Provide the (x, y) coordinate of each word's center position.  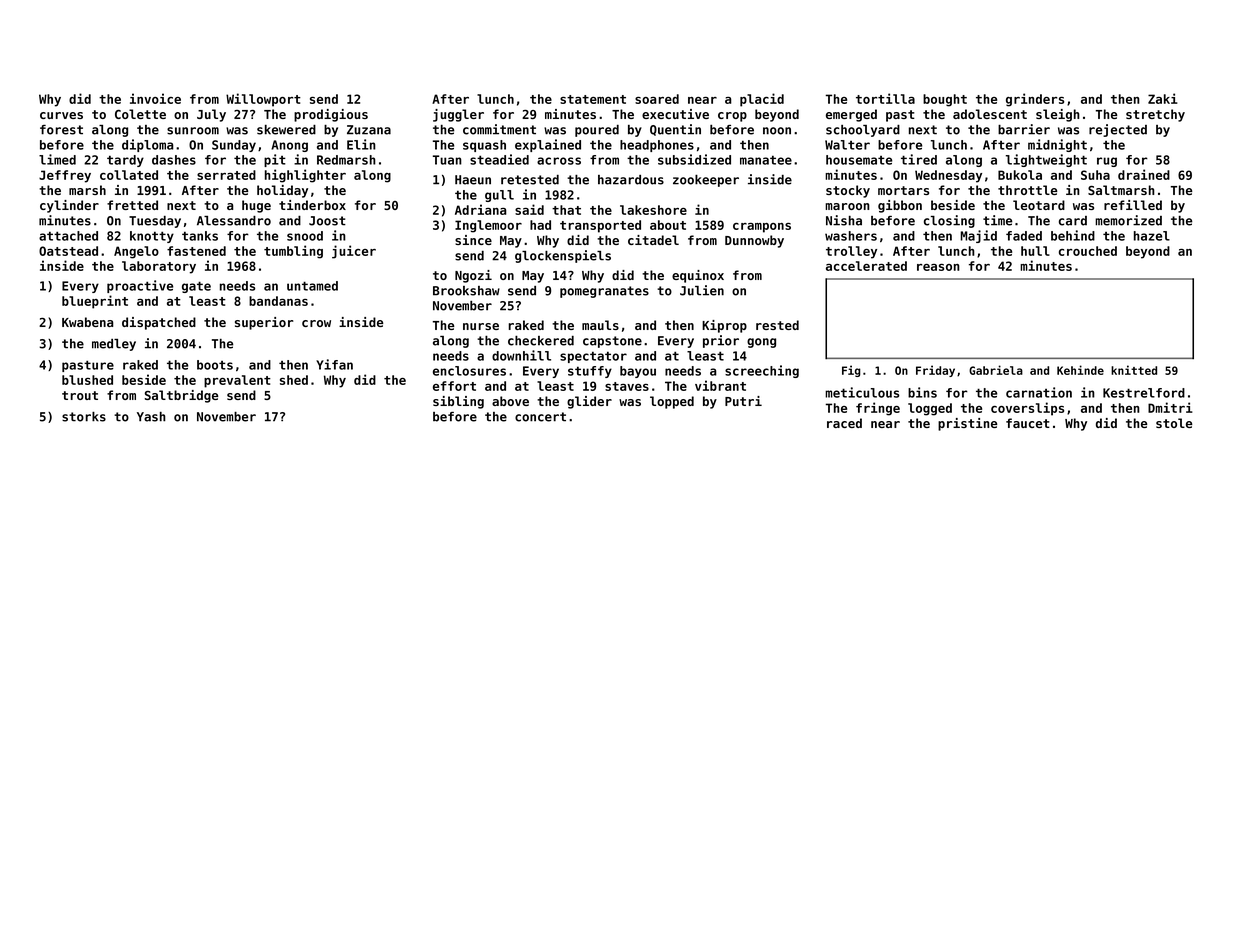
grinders (1035, 100)
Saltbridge (181, 396)
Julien (702, 290)
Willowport (263, 100)
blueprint (95, 302)
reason (938, 267)
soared (657, 99)
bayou (638, 372)
